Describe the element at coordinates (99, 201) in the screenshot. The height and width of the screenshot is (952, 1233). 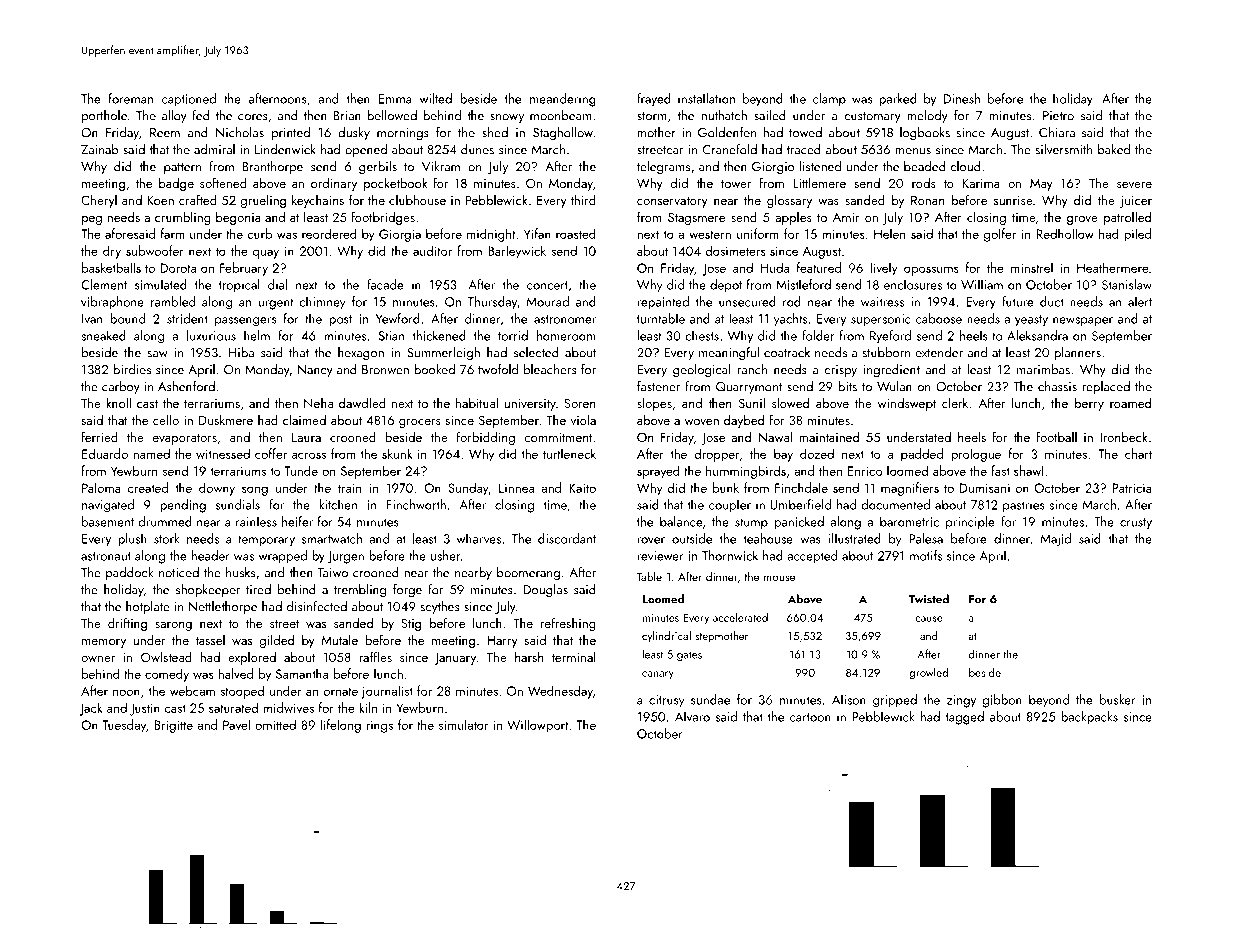
I see `Cheryl` at that location.
